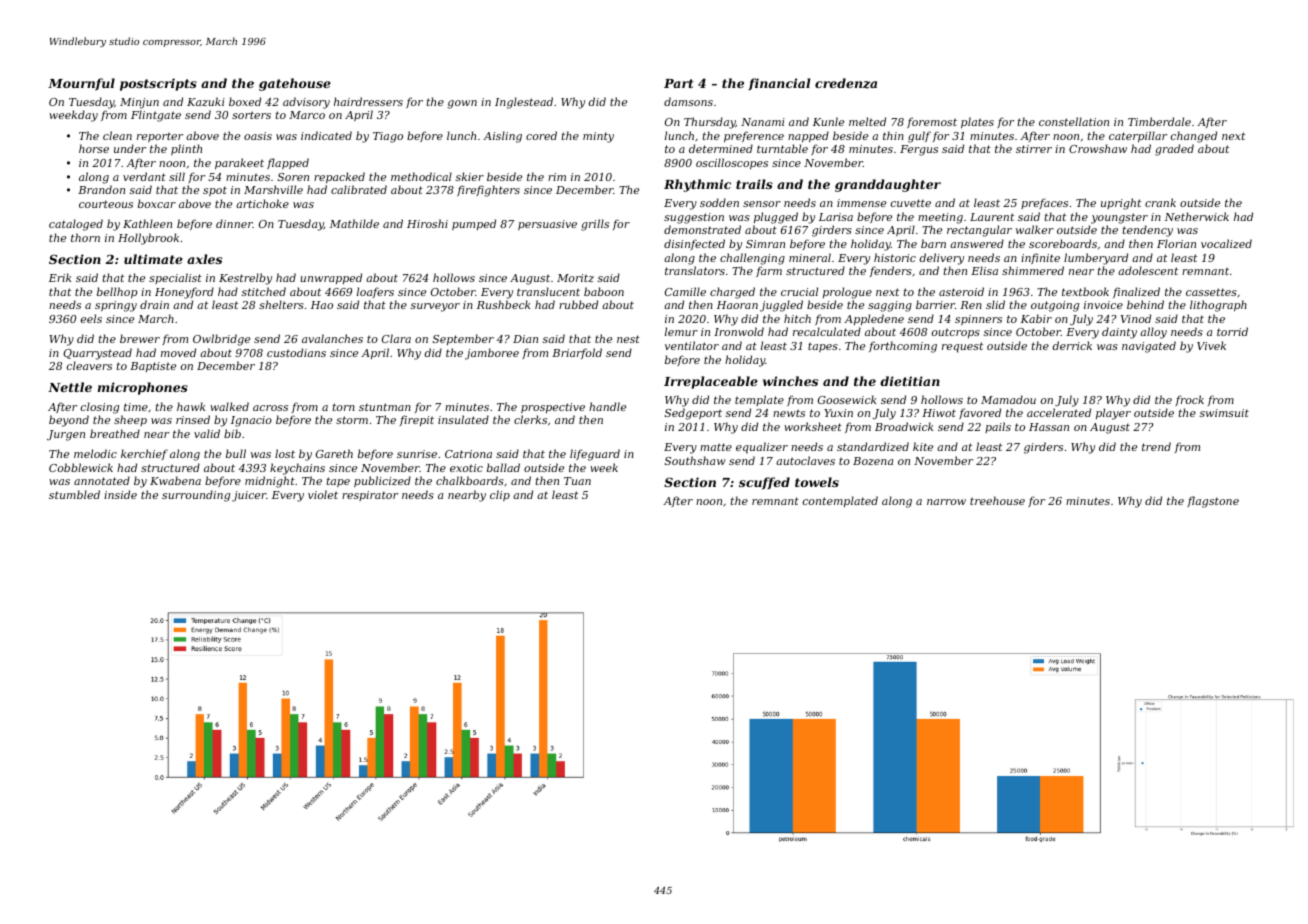 The image size is (1308, 924). What do you see at coordinates (221, 340) in the screenshot?
I see `Owlbridge` at bounding box center [221, 340].
